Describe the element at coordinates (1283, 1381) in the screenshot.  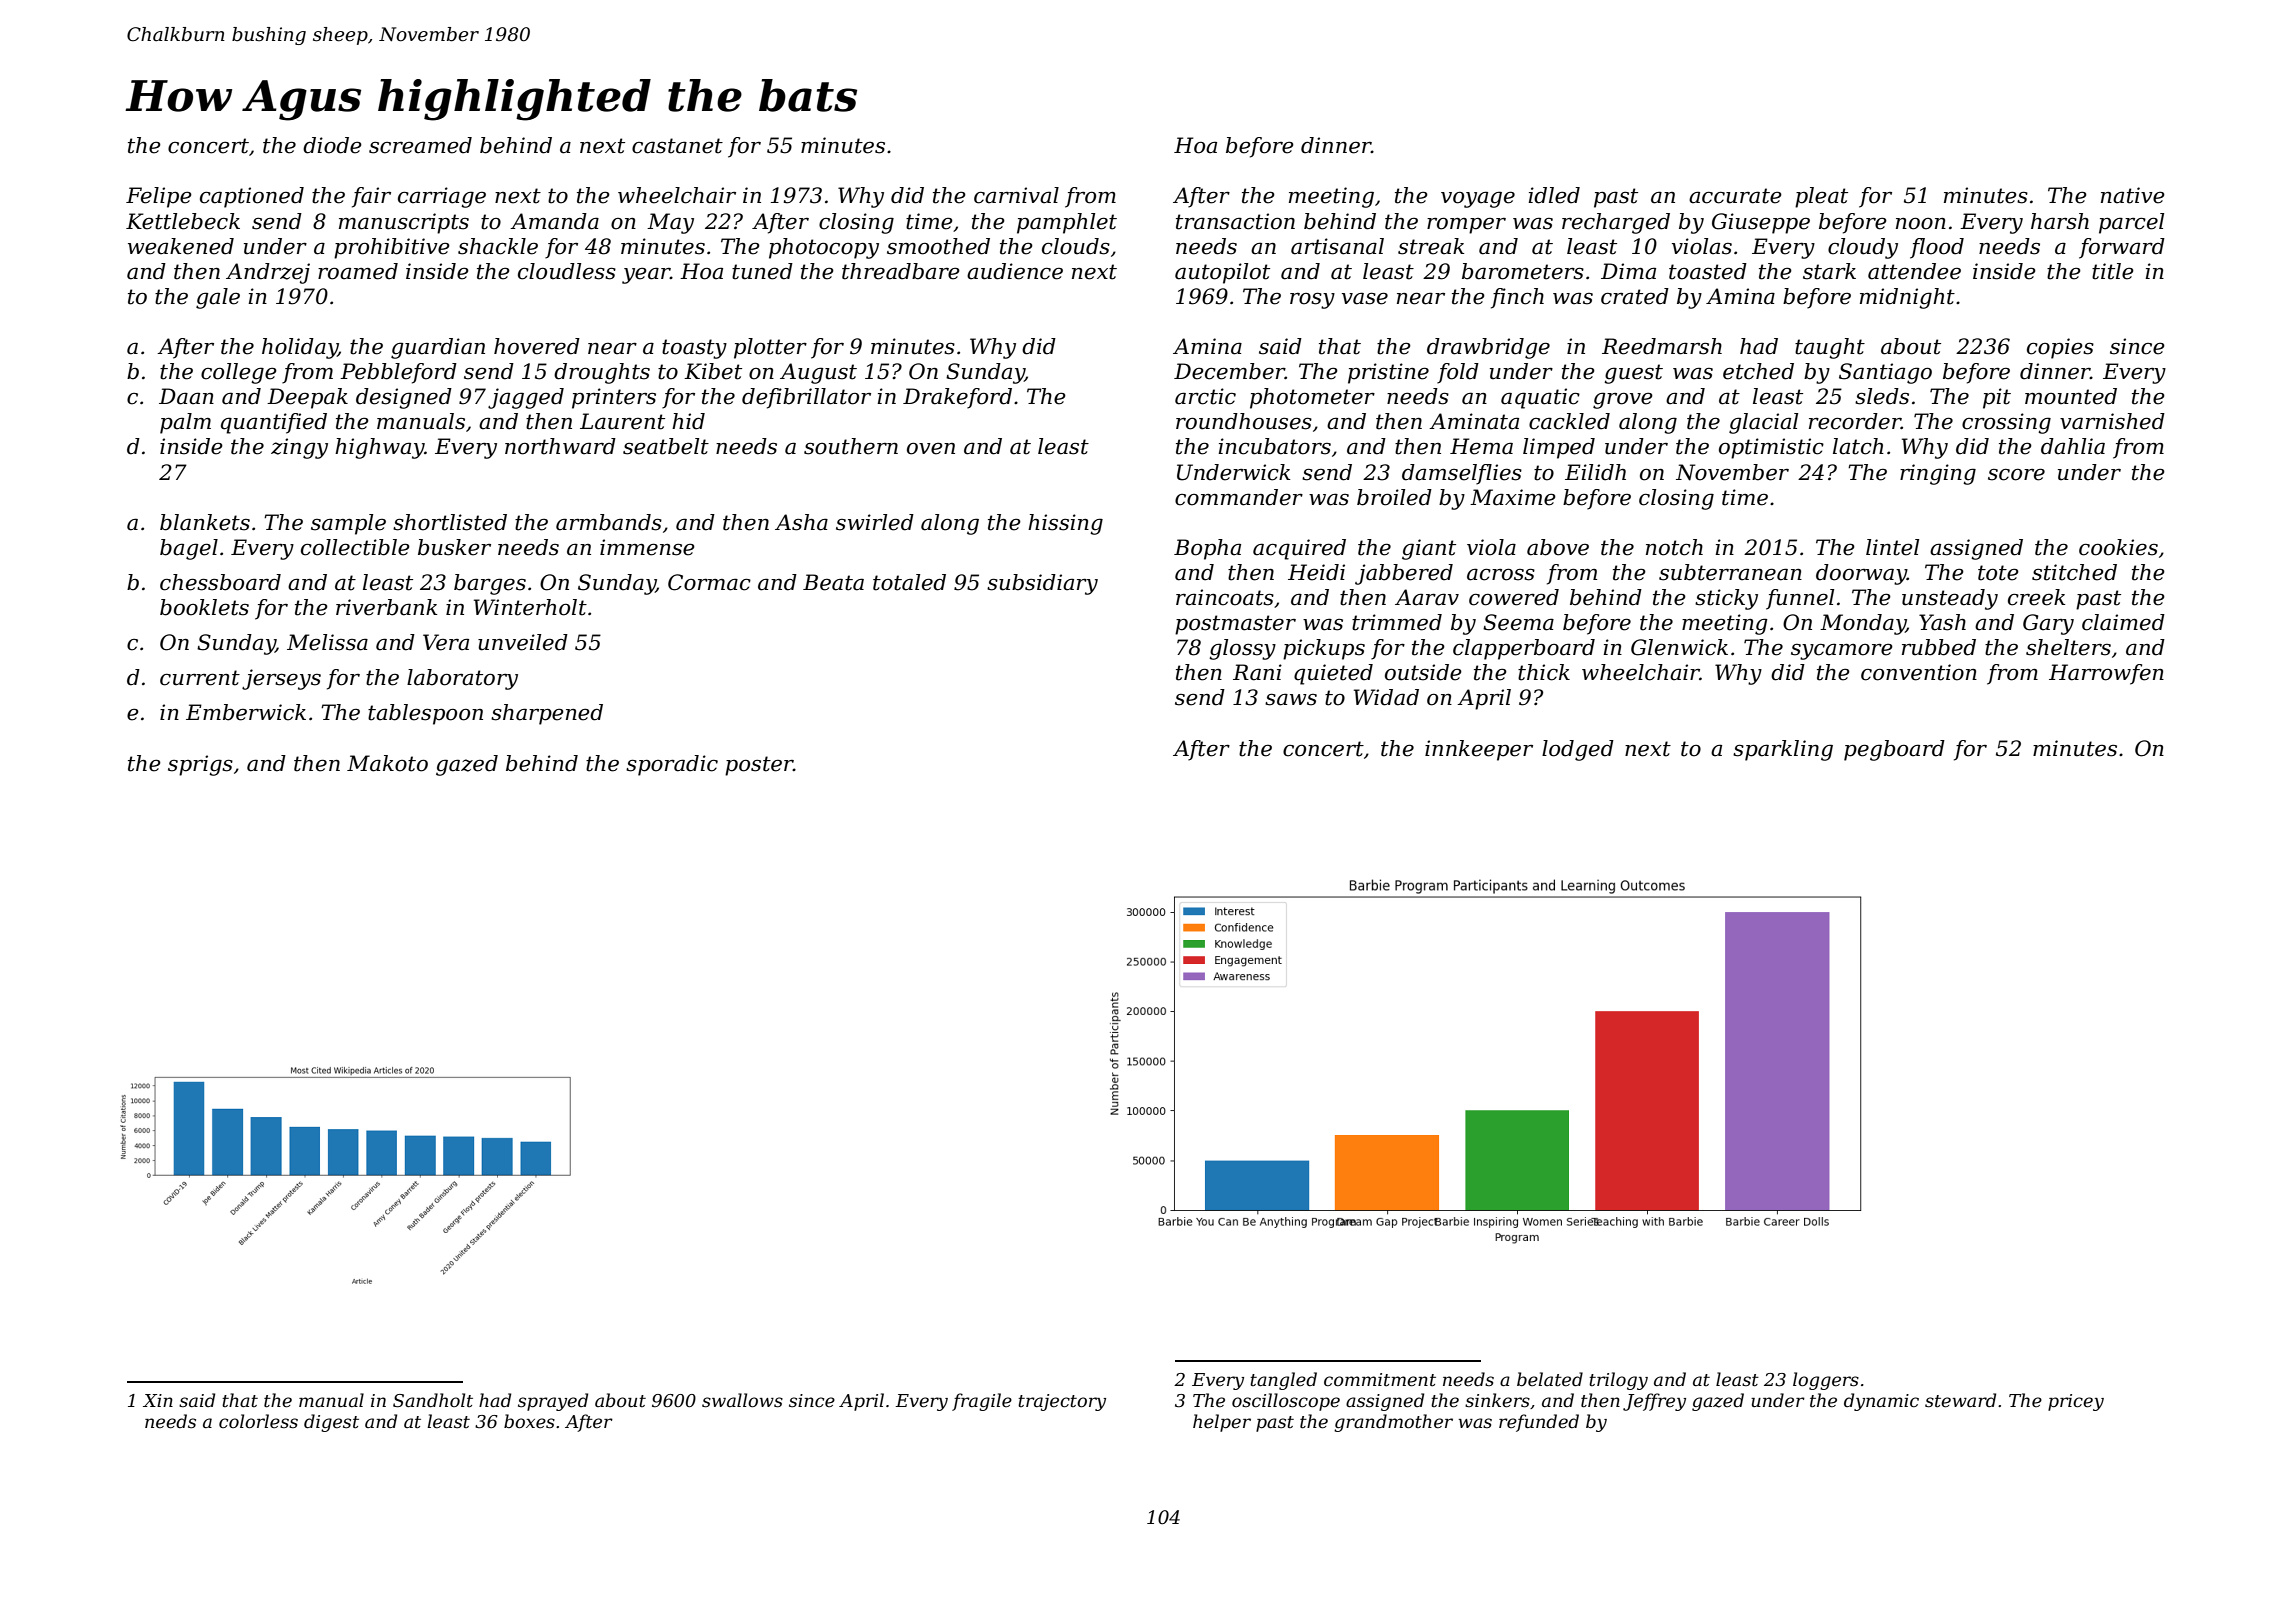
I see `tangled` at that location.
